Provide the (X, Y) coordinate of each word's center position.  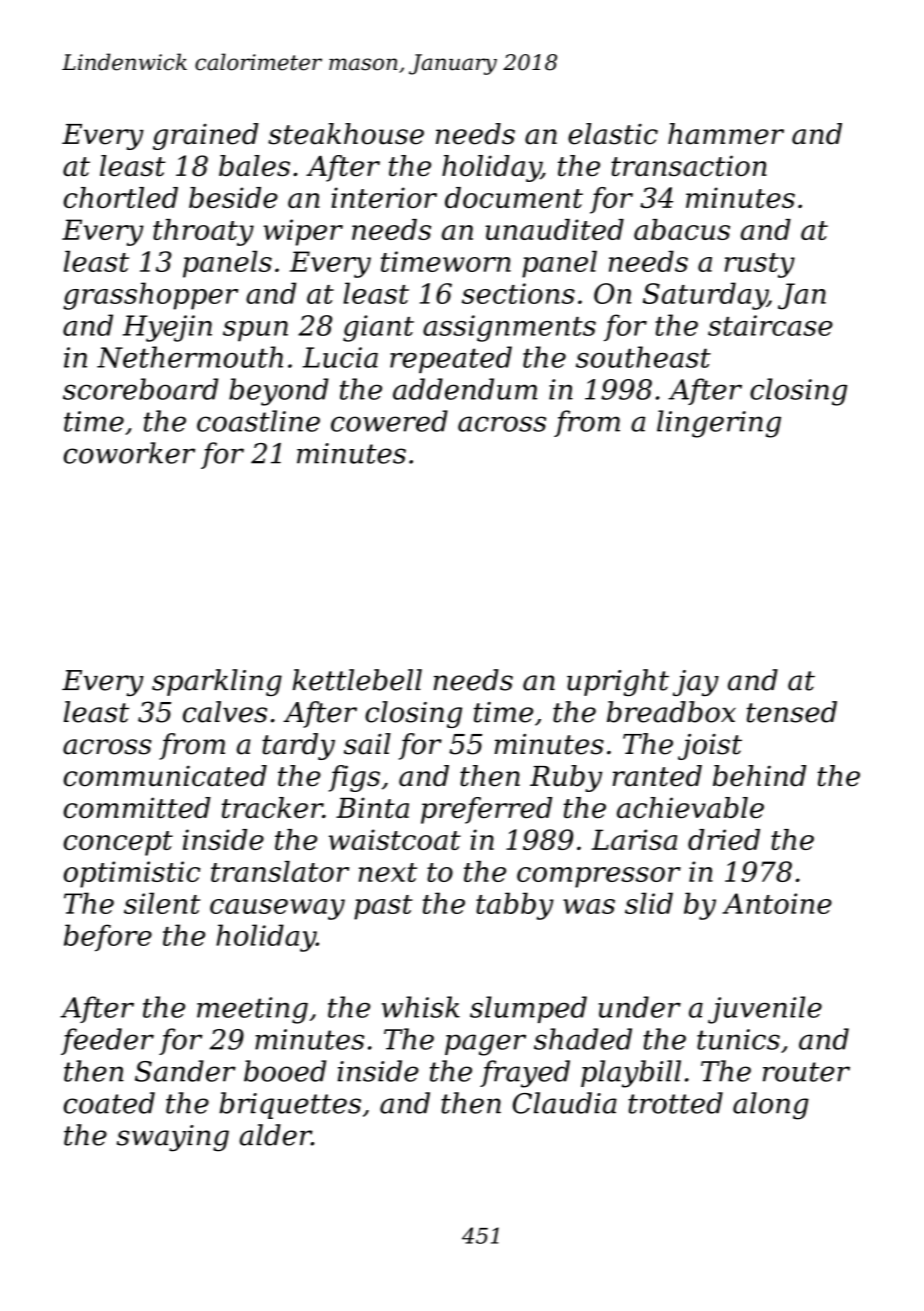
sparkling (217, 682)
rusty (760, 265)
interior (384, 197)
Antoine (777, 903)
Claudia (565, 1103)
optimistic (132, 874)
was (589, 906)
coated (109, 1103)
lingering (719, 424)
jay (696, 683)
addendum (465, 389)
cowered (389, 421)
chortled (121, 197)
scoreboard (140, 389)
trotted (675, 1103)
